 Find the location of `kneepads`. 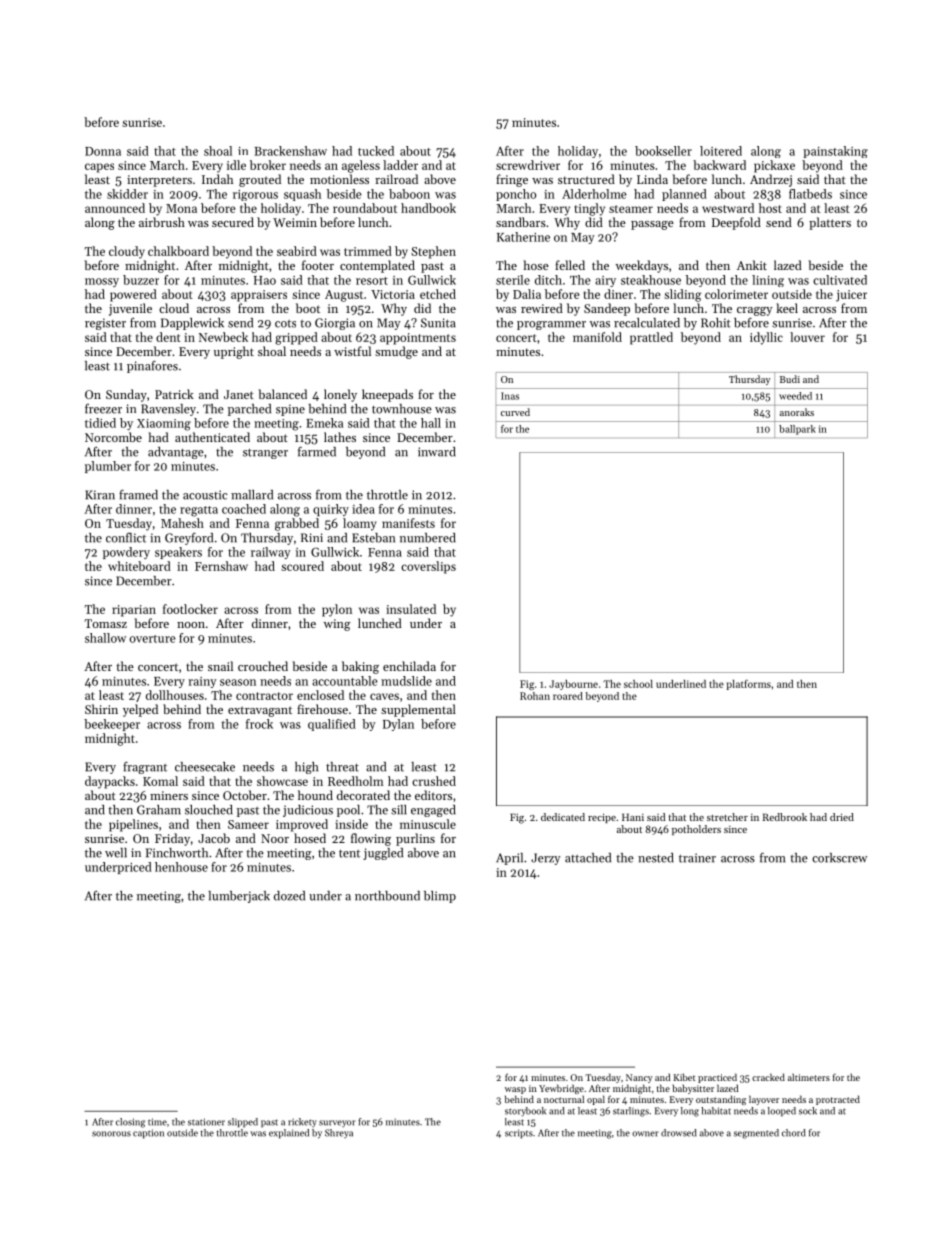

kneepads is located at coordinates (387, 395).
